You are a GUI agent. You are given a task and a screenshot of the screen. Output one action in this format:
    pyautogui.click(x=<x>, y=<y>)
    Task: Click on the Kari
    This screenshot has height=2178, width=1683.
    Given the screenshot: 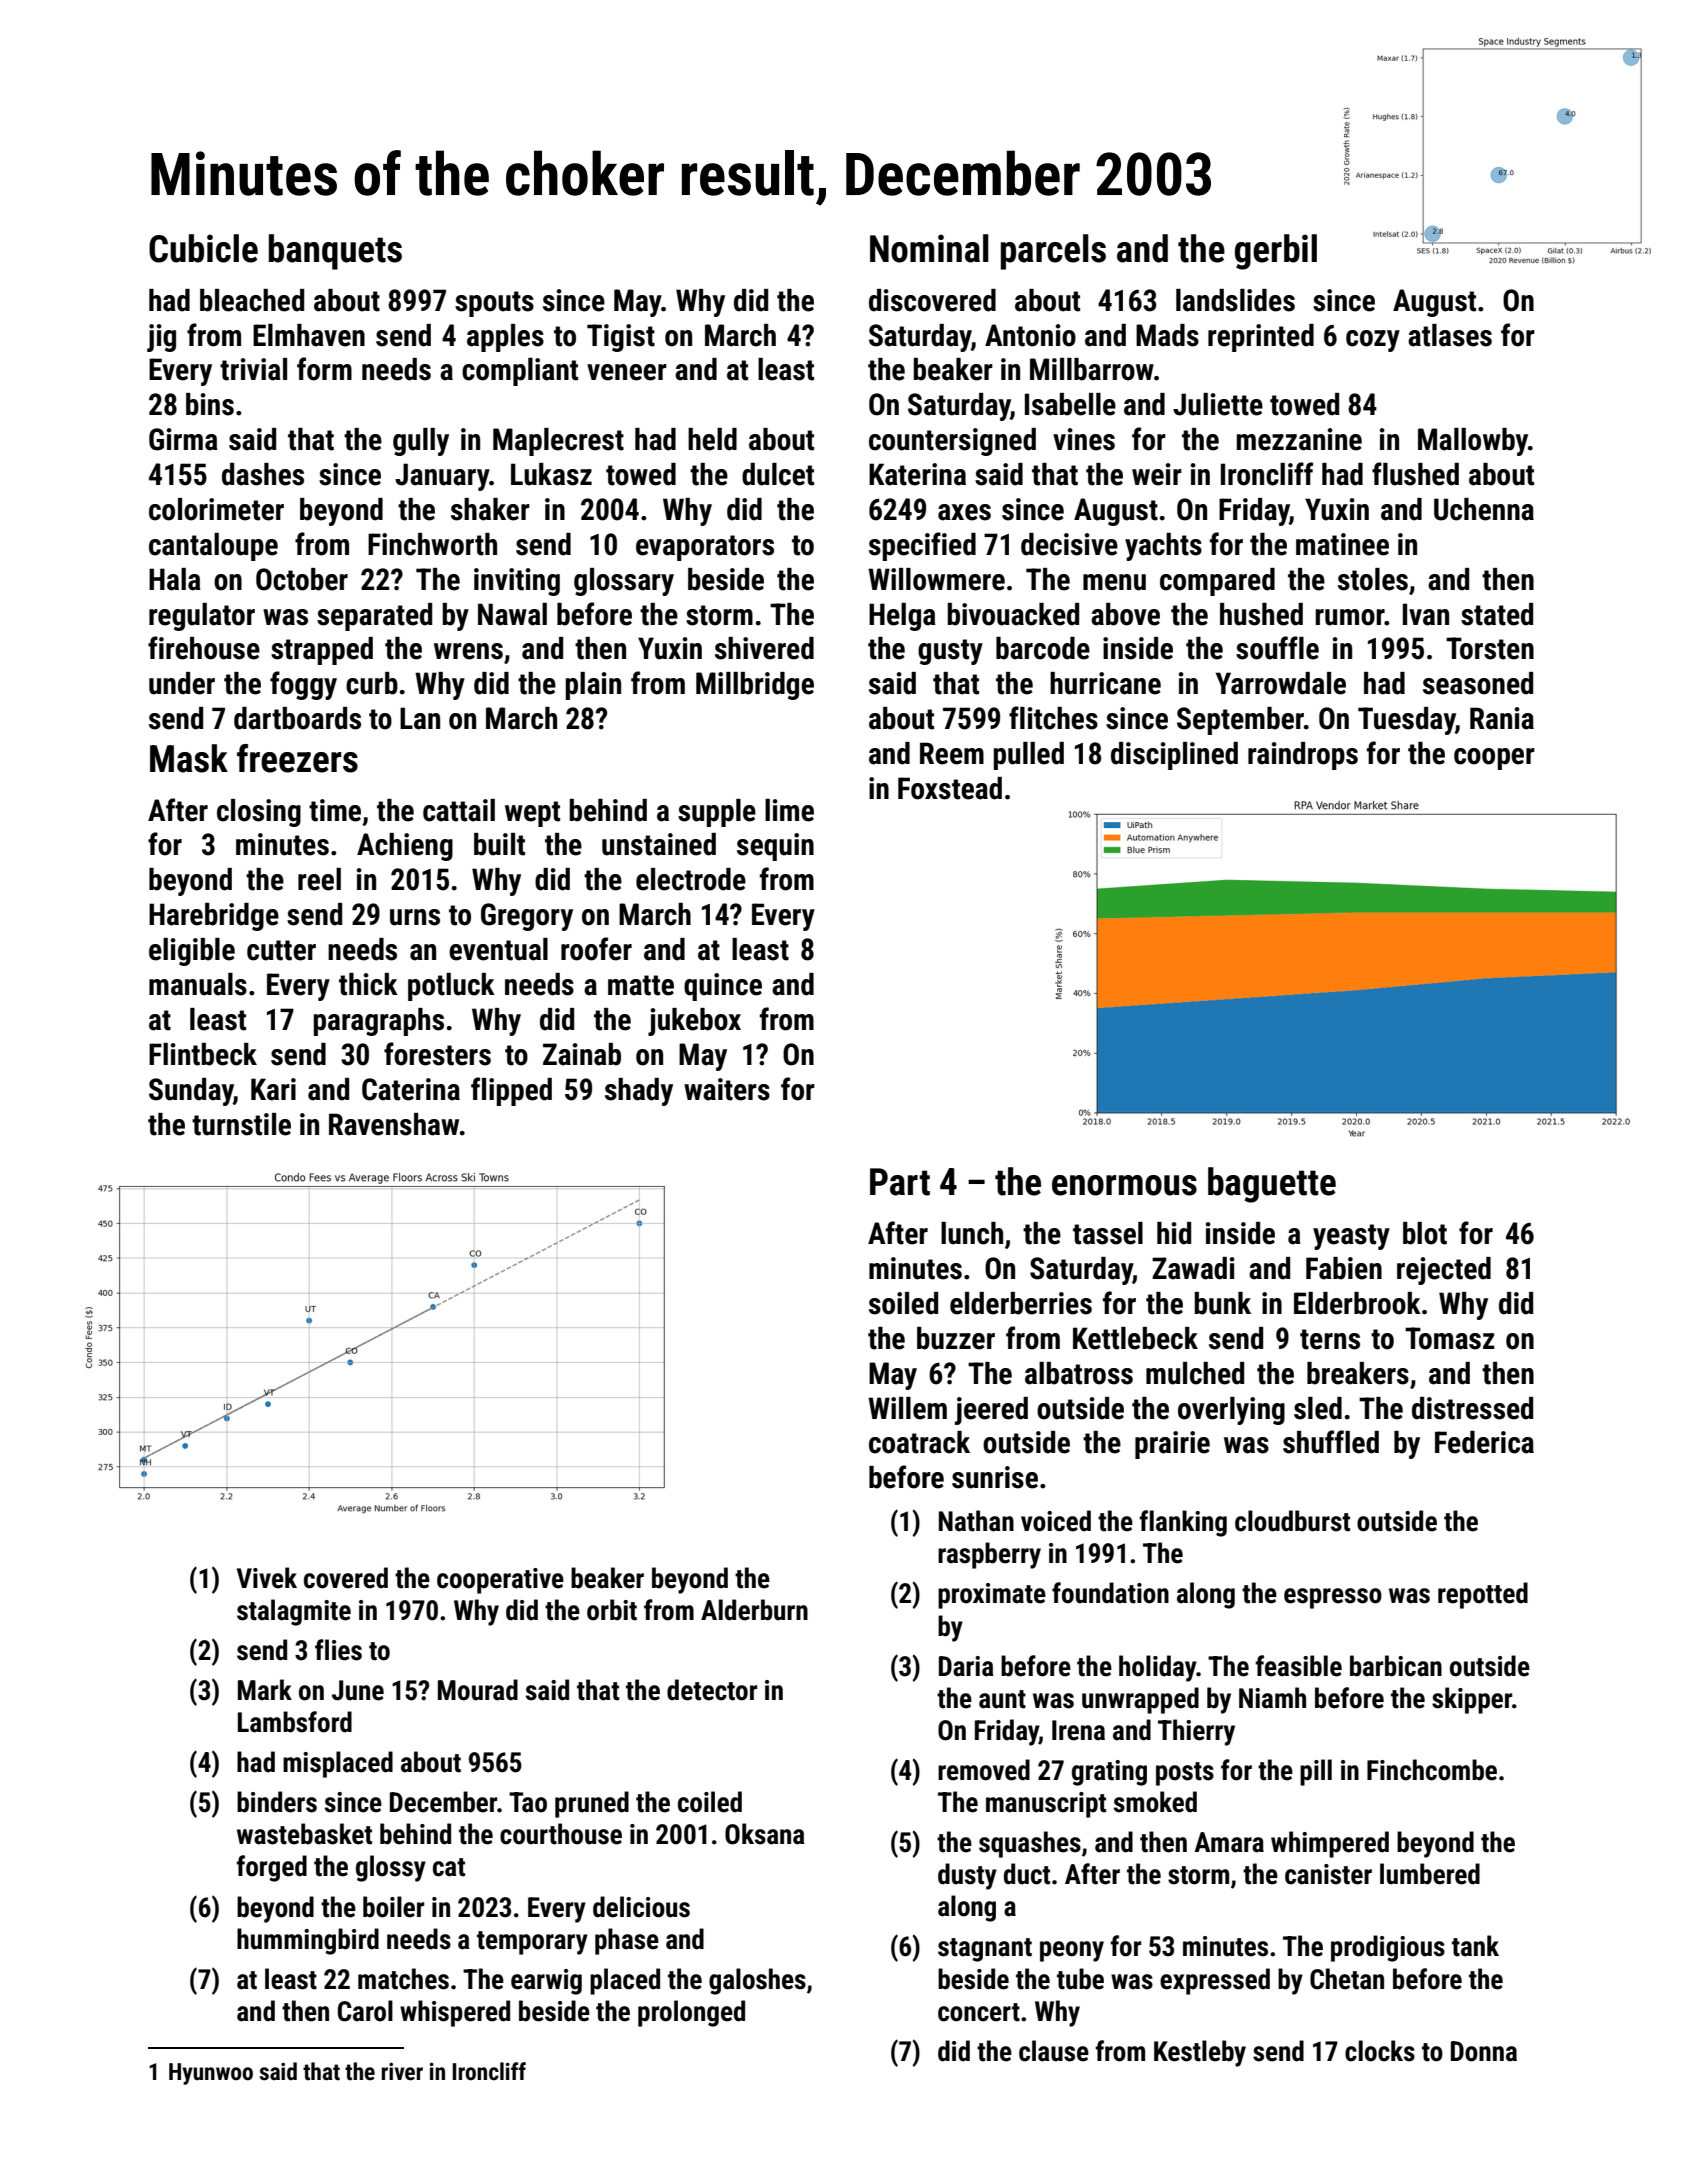 What is the action you would take?
    pyautogui.click(x=273, y=1089)
